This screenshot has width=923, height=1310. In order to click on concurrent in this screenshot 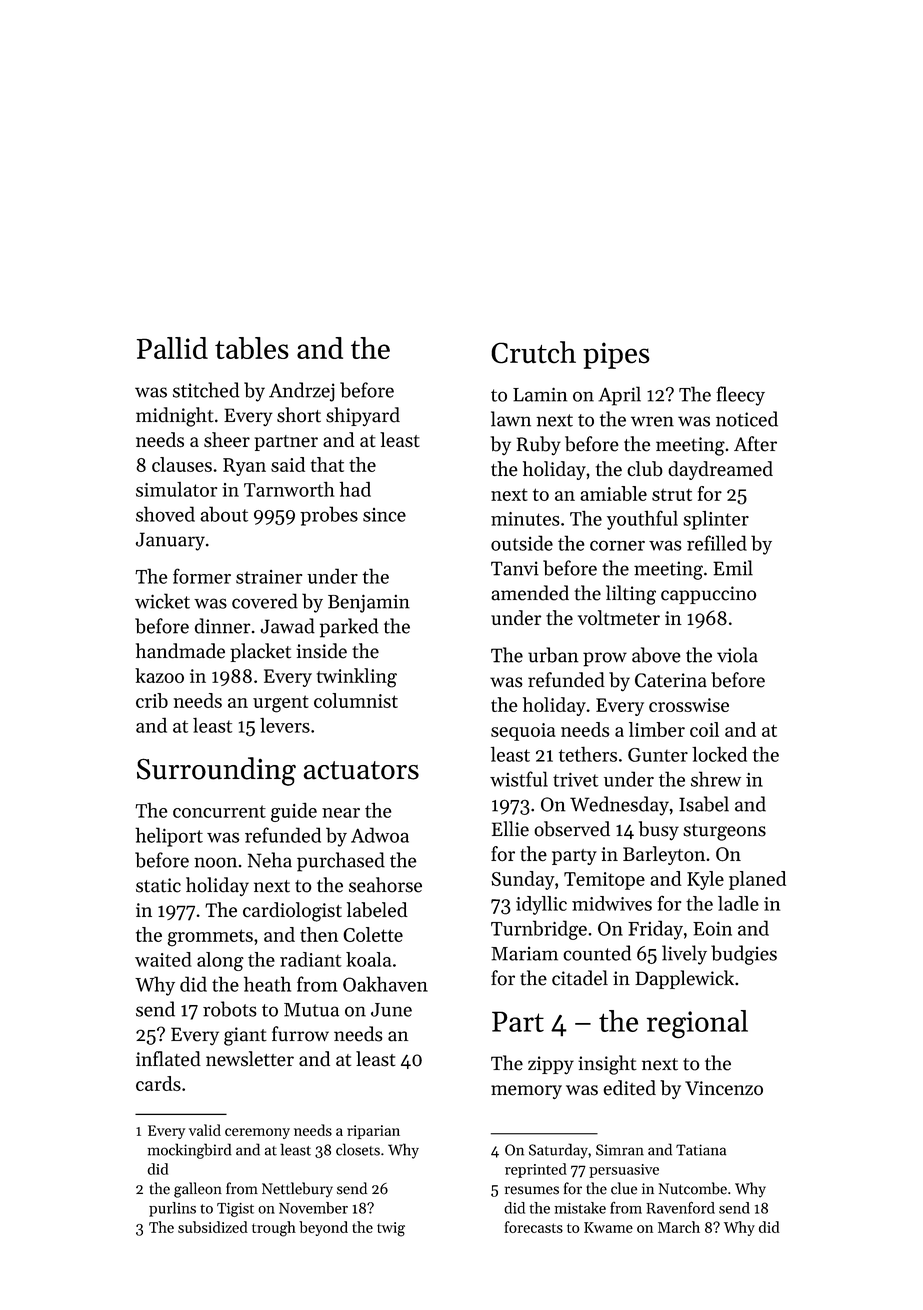, I will do `click(219, 811)`.
